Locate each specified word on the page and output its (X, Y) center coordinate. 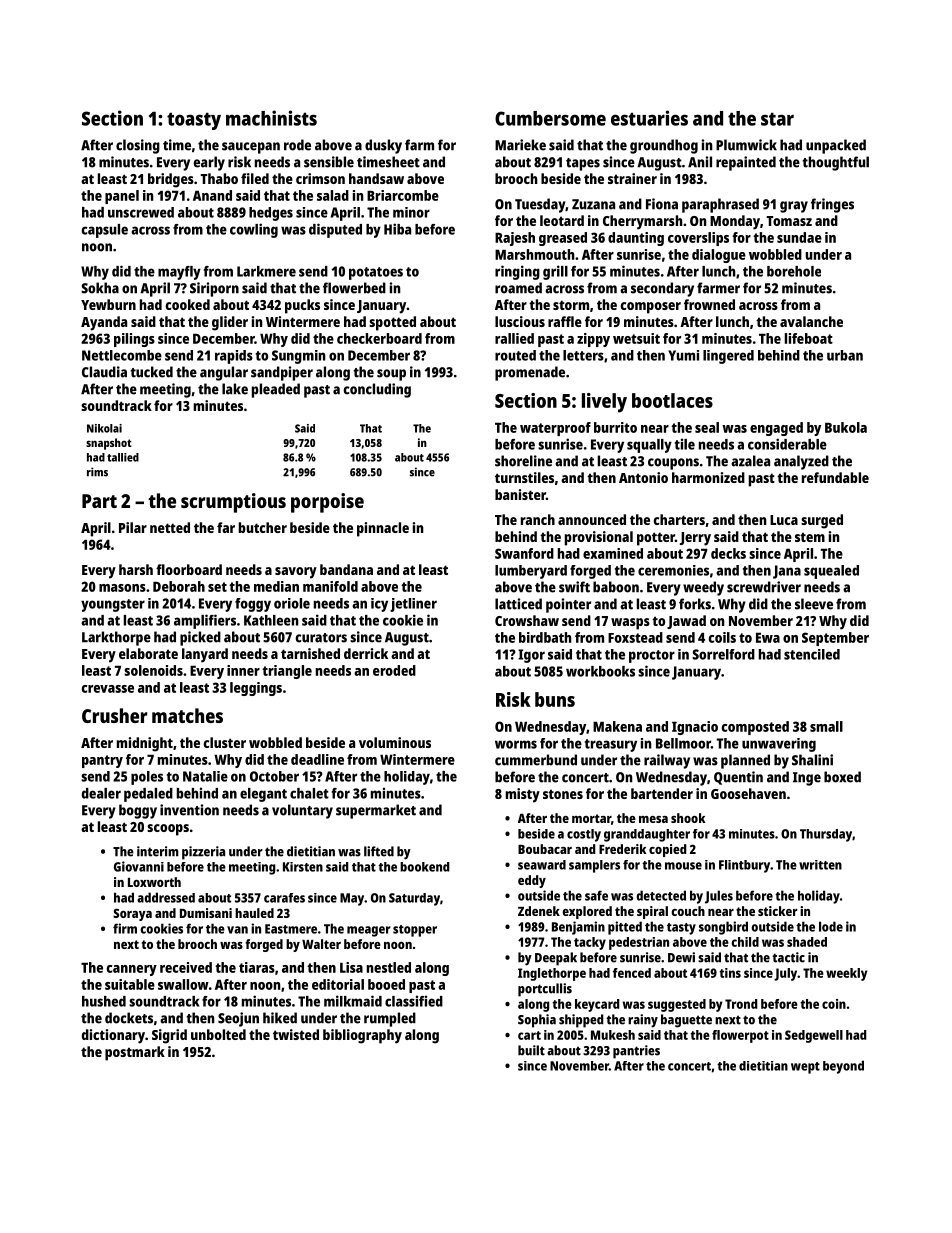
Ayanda (104, 323)
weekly (846, 974)
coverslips (698, 239)
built (531, 1050)
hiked (280, 1018)
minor (411, 212)
